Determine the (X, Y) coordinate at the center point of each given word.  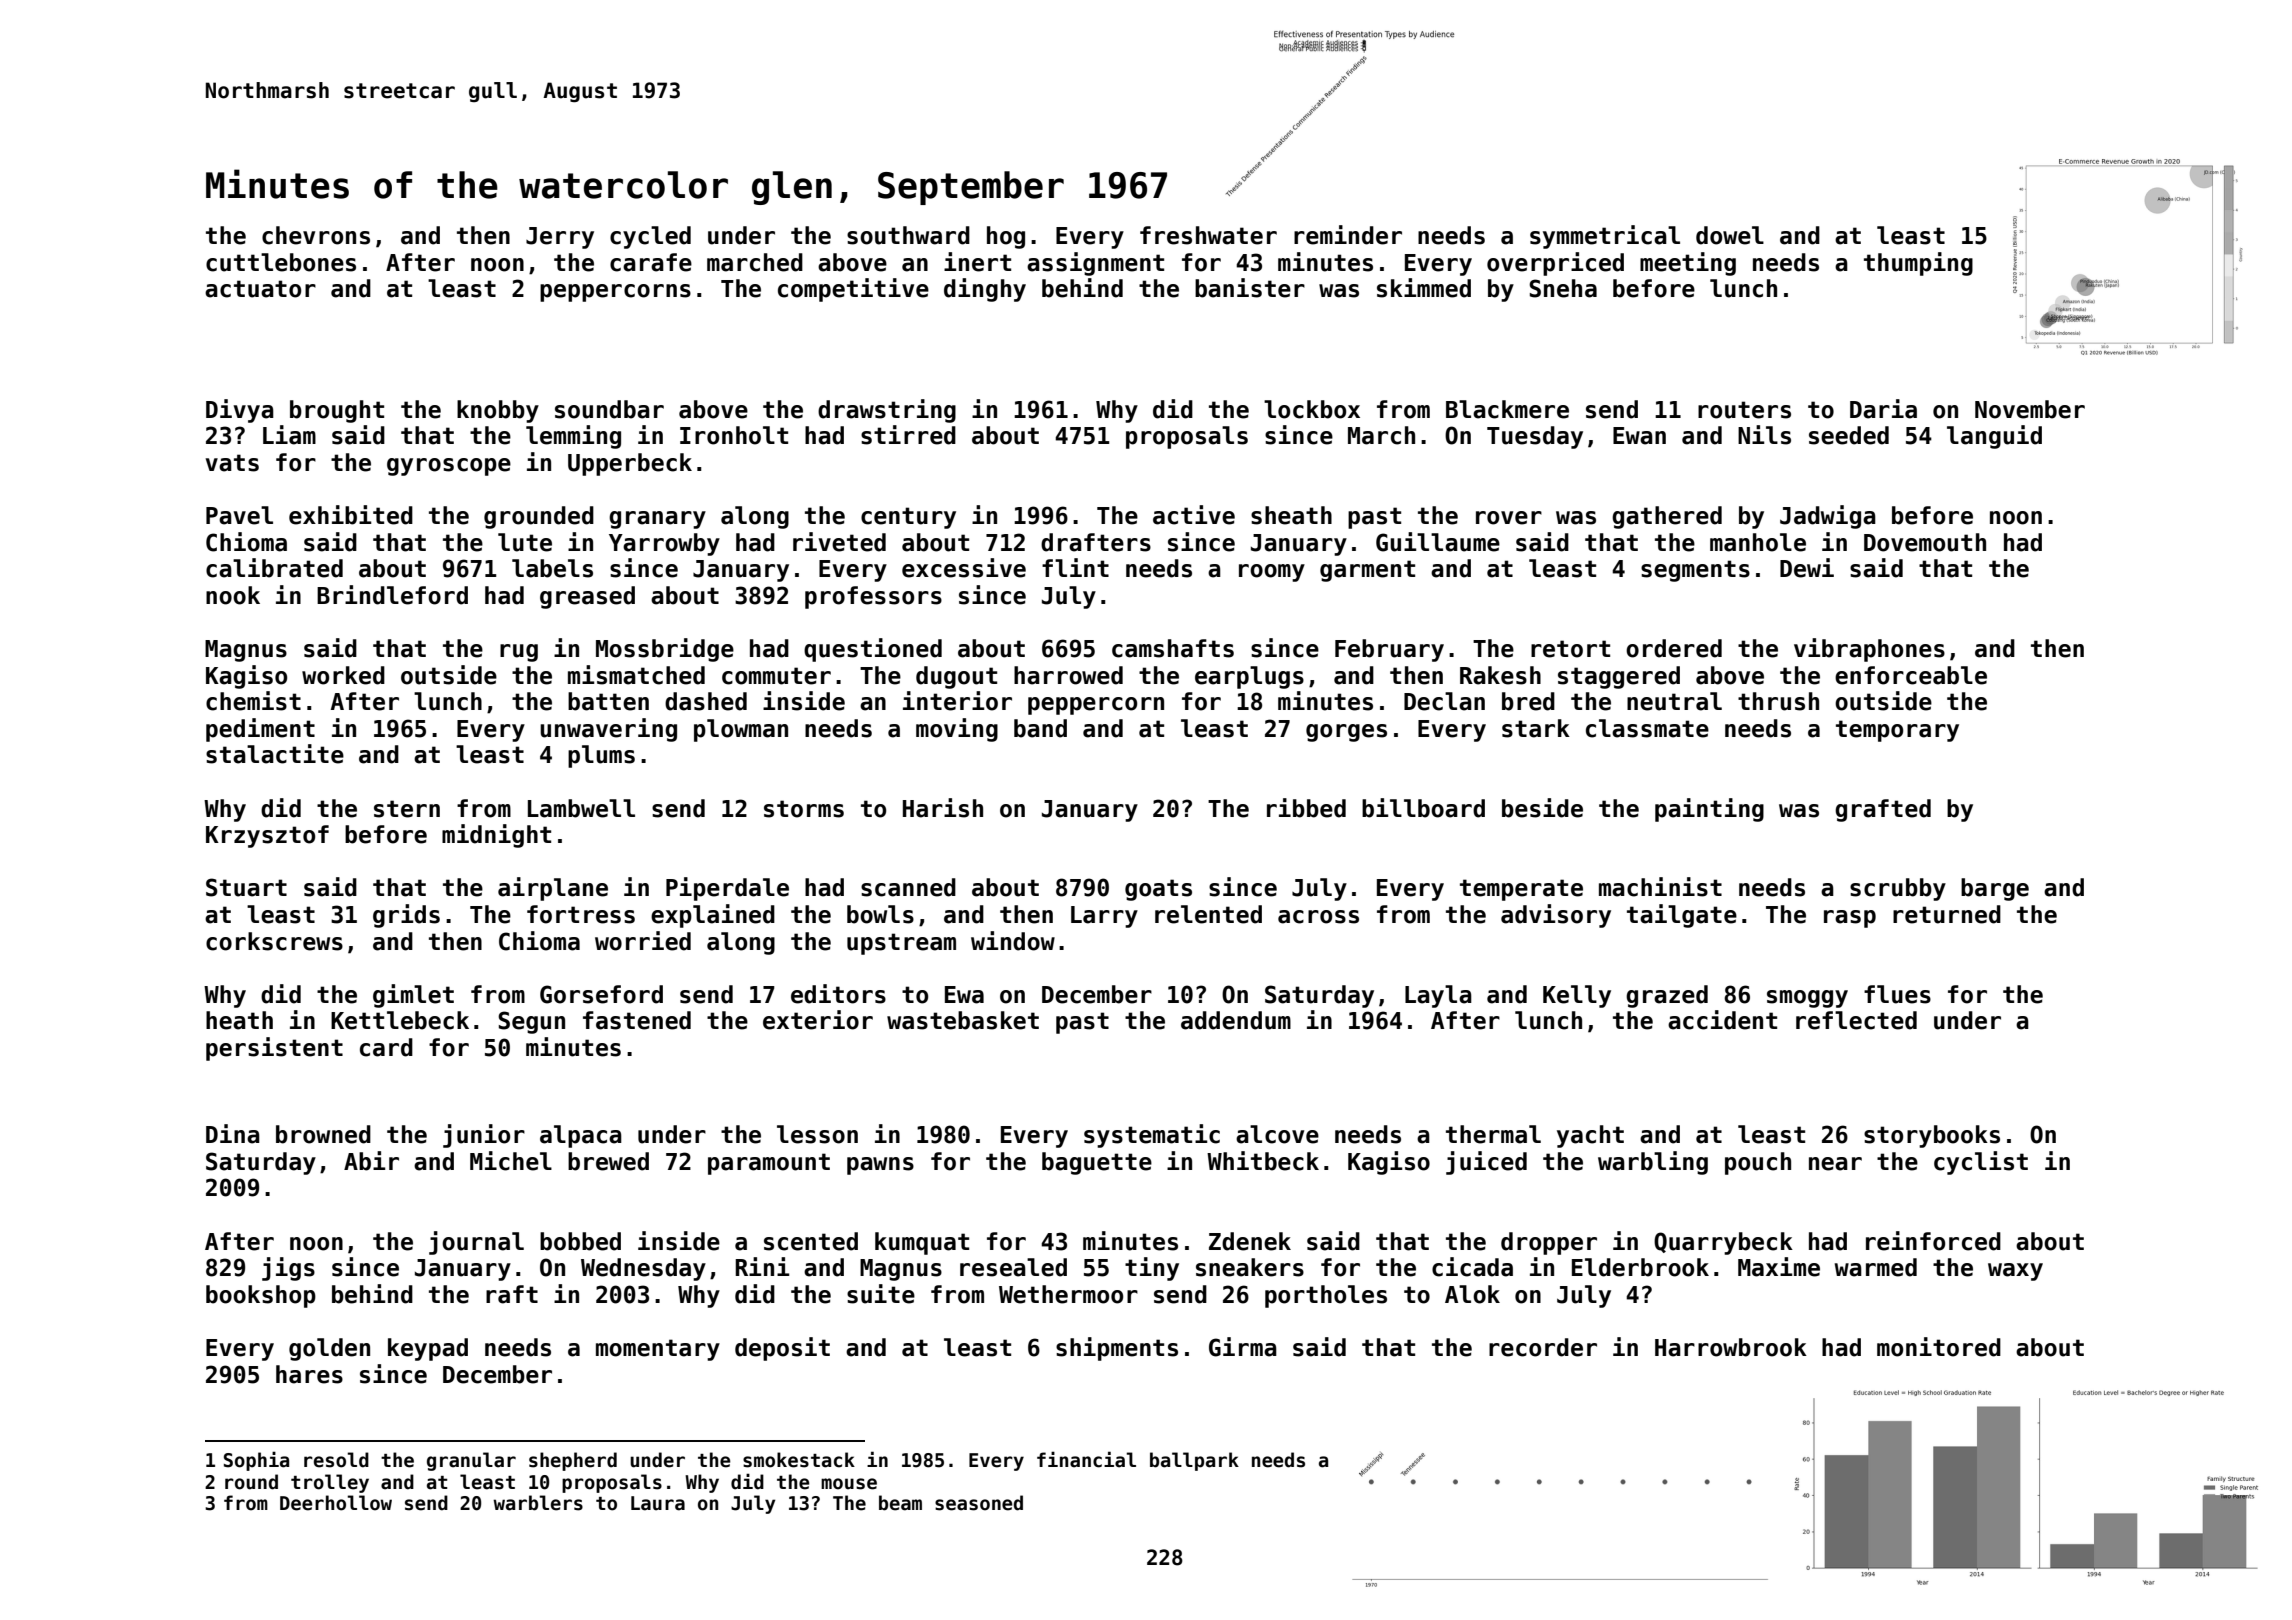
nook (233, 595)
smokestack (799, 1460)
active (1194, 515)
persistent (274, 1049)
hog (1006, 237)
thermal (1493, 1134)
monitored (1939, 1347)
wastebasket (963, 1020)
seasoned (979, 1503)
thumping (1918, 264)
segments (1695, 571)
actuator (260, 289)
